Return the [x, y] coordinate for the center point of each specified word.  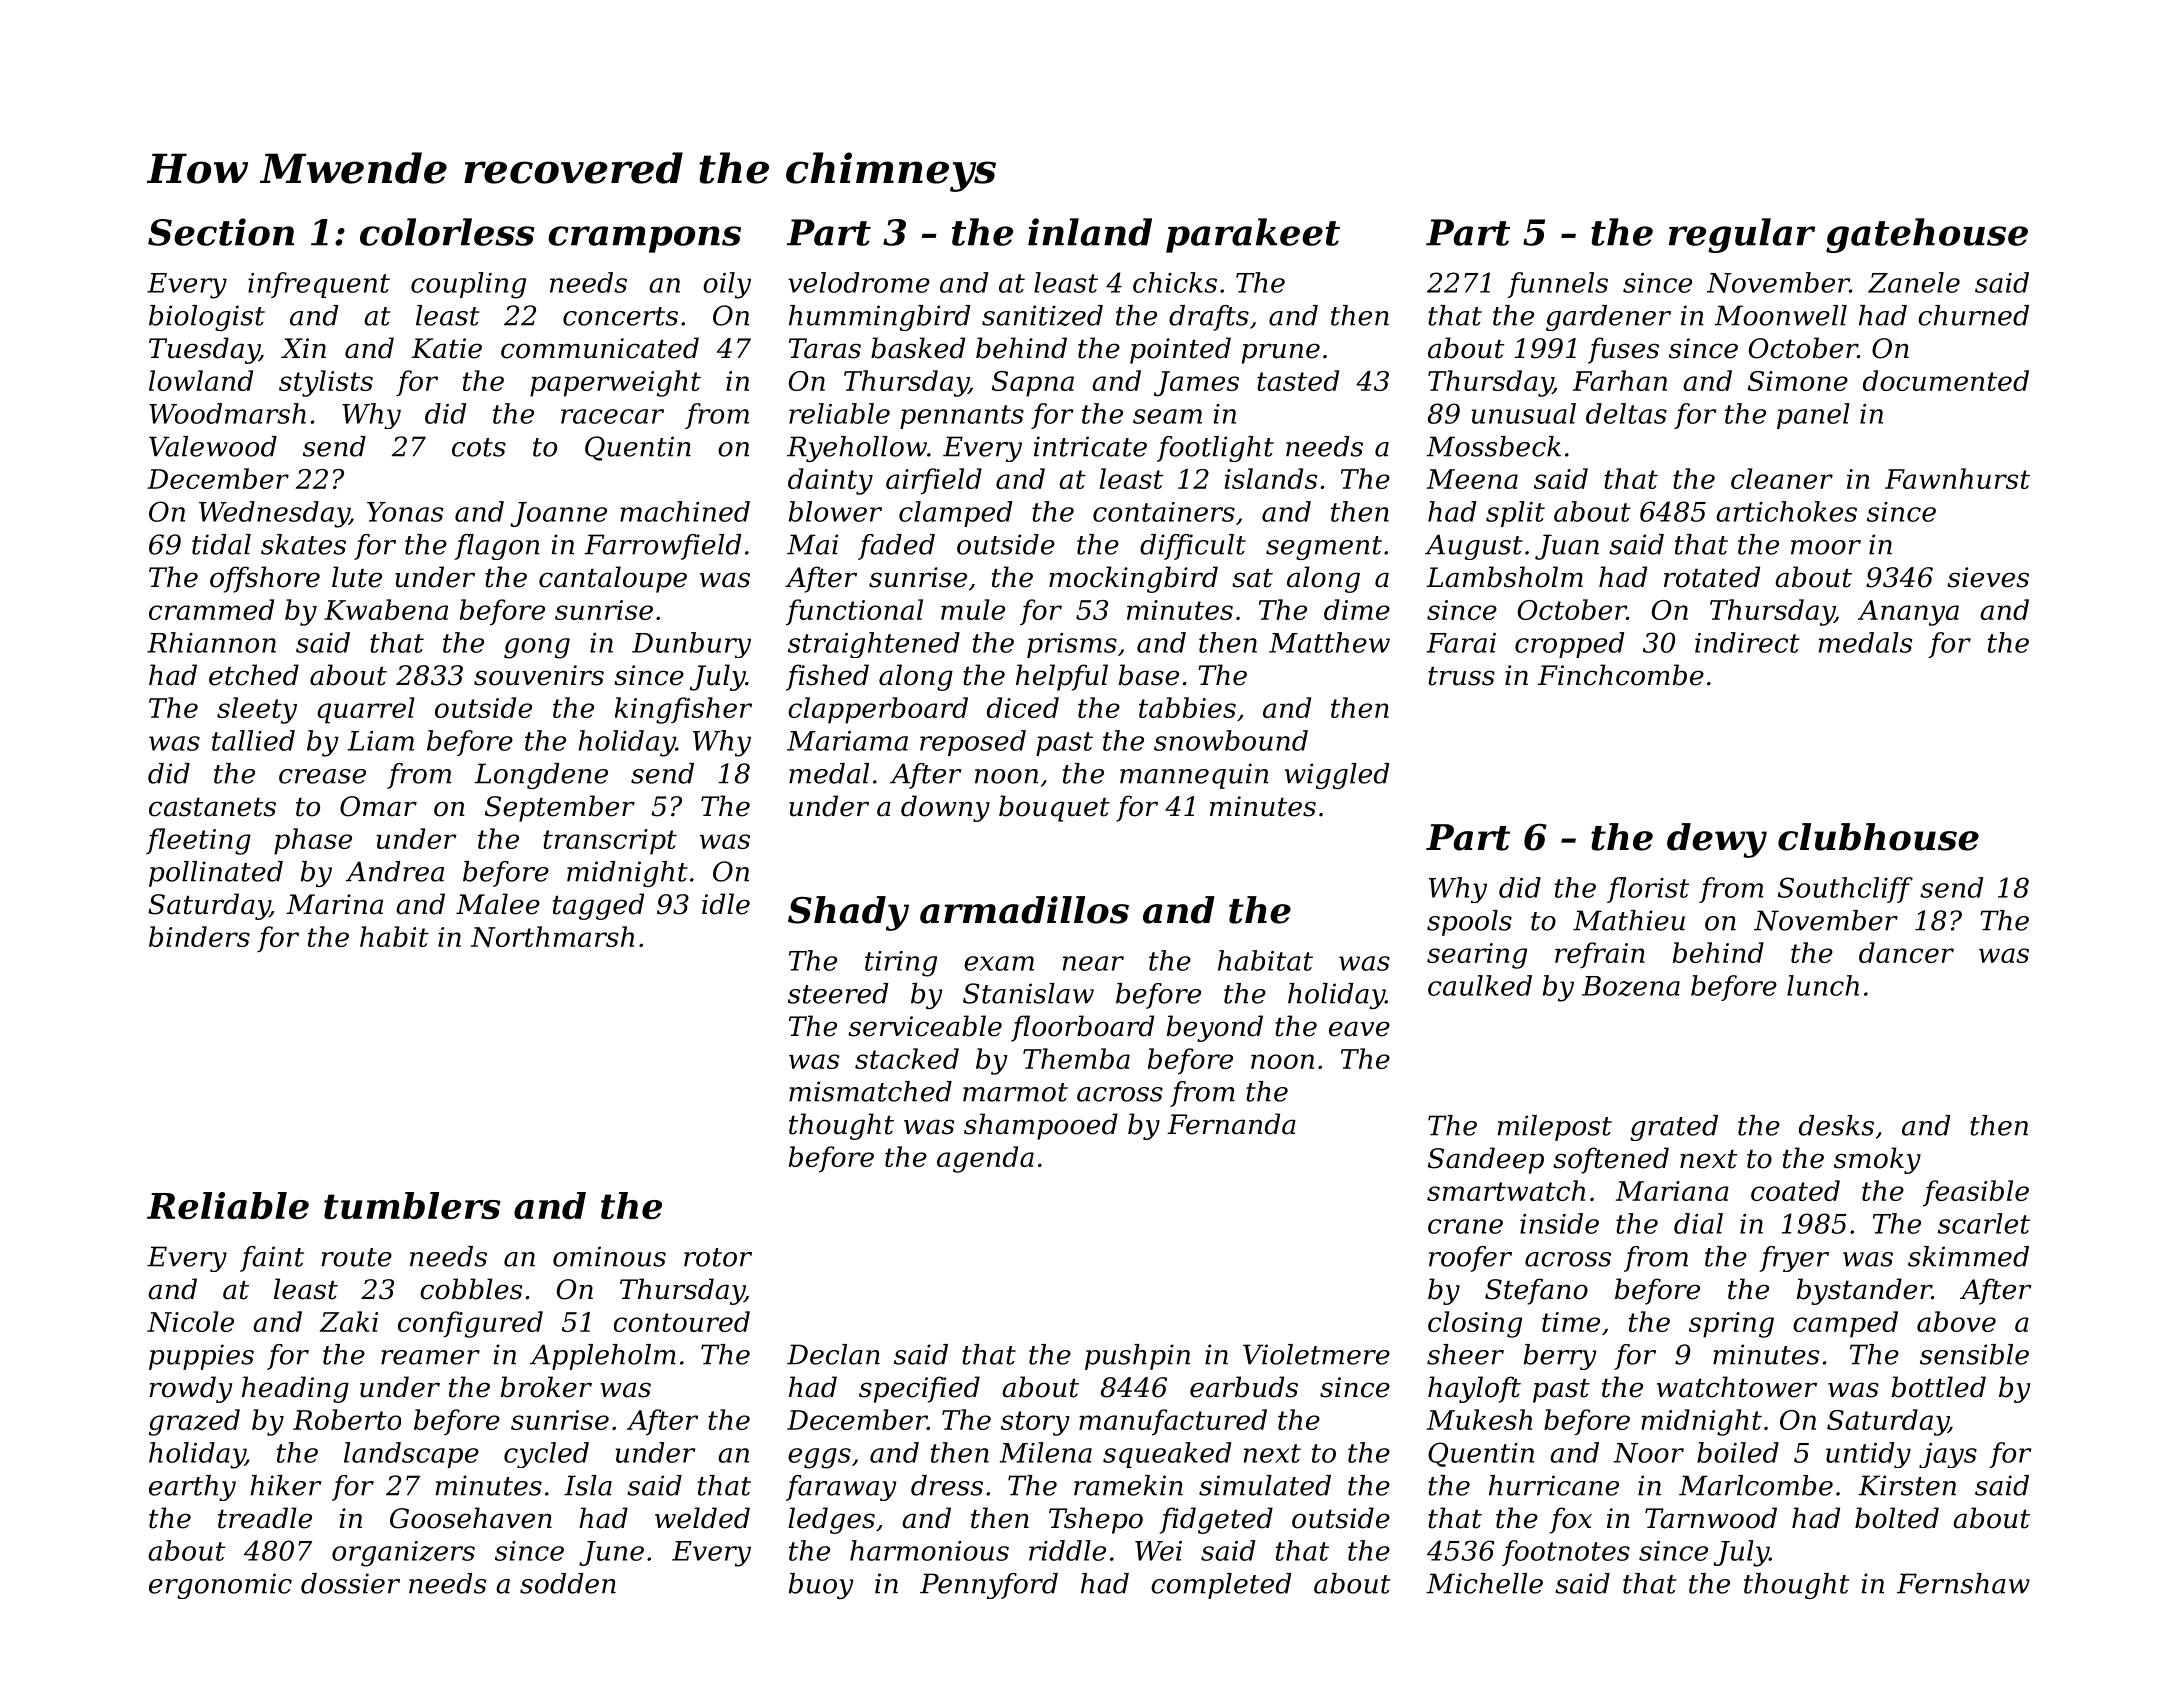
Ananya [1908, 613]
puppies [201, 1357]
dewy [1717, 840]
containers [1164, 512]
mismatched [870, 1091]
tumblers [412, 1205]
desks [1836, 1125]
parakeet [1253, 235]
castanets [212, 807]
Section [221, 232]
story [1035, 1423]
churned [1973, 315]
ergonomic [220, 1586]
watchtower [1737, 1387]
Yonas [405, 512]
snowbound [1231, 740]
